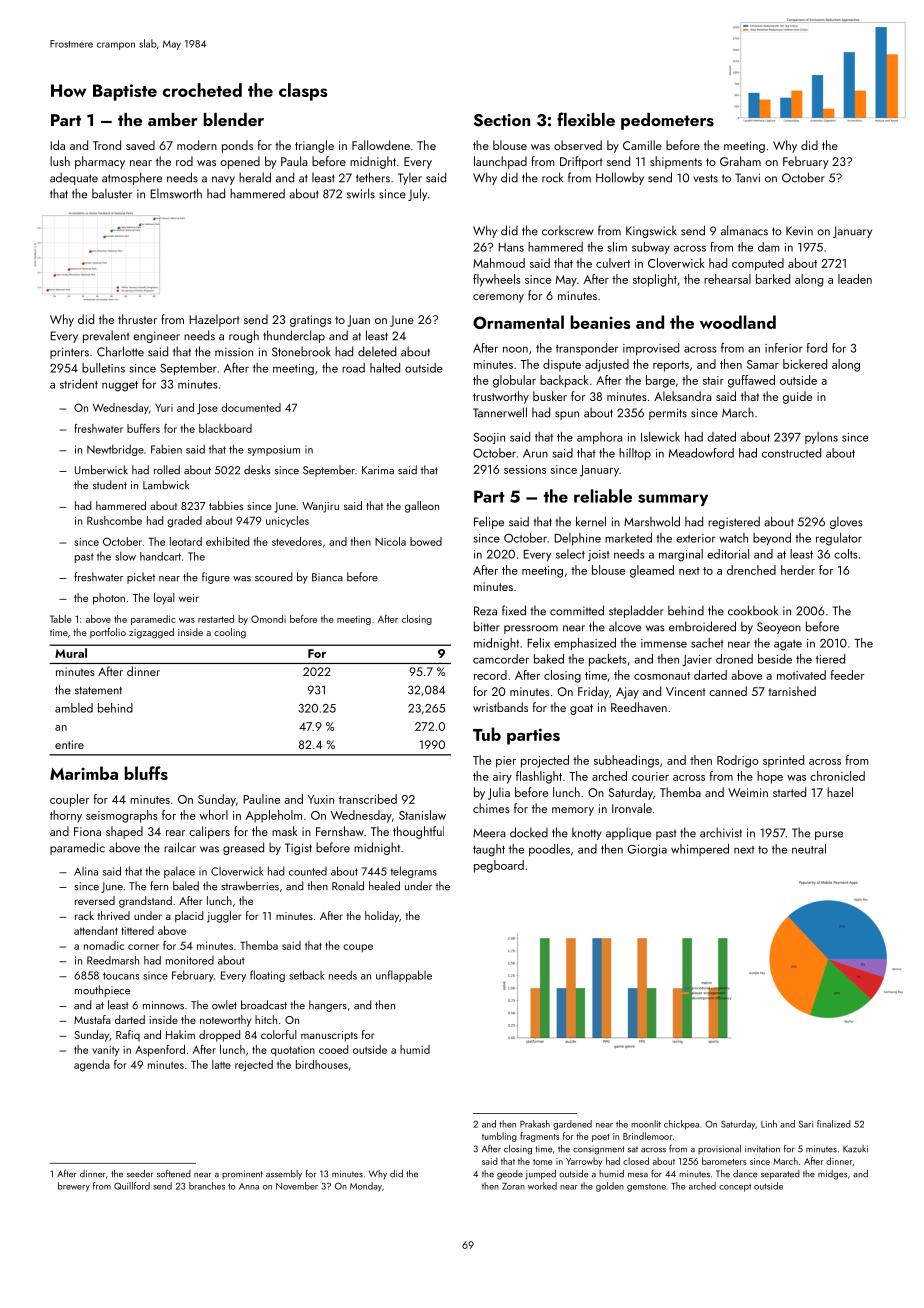  What do you see at coordinates (137, 319) in the image?
I see `thruster` at bounding box center [137, 319].
